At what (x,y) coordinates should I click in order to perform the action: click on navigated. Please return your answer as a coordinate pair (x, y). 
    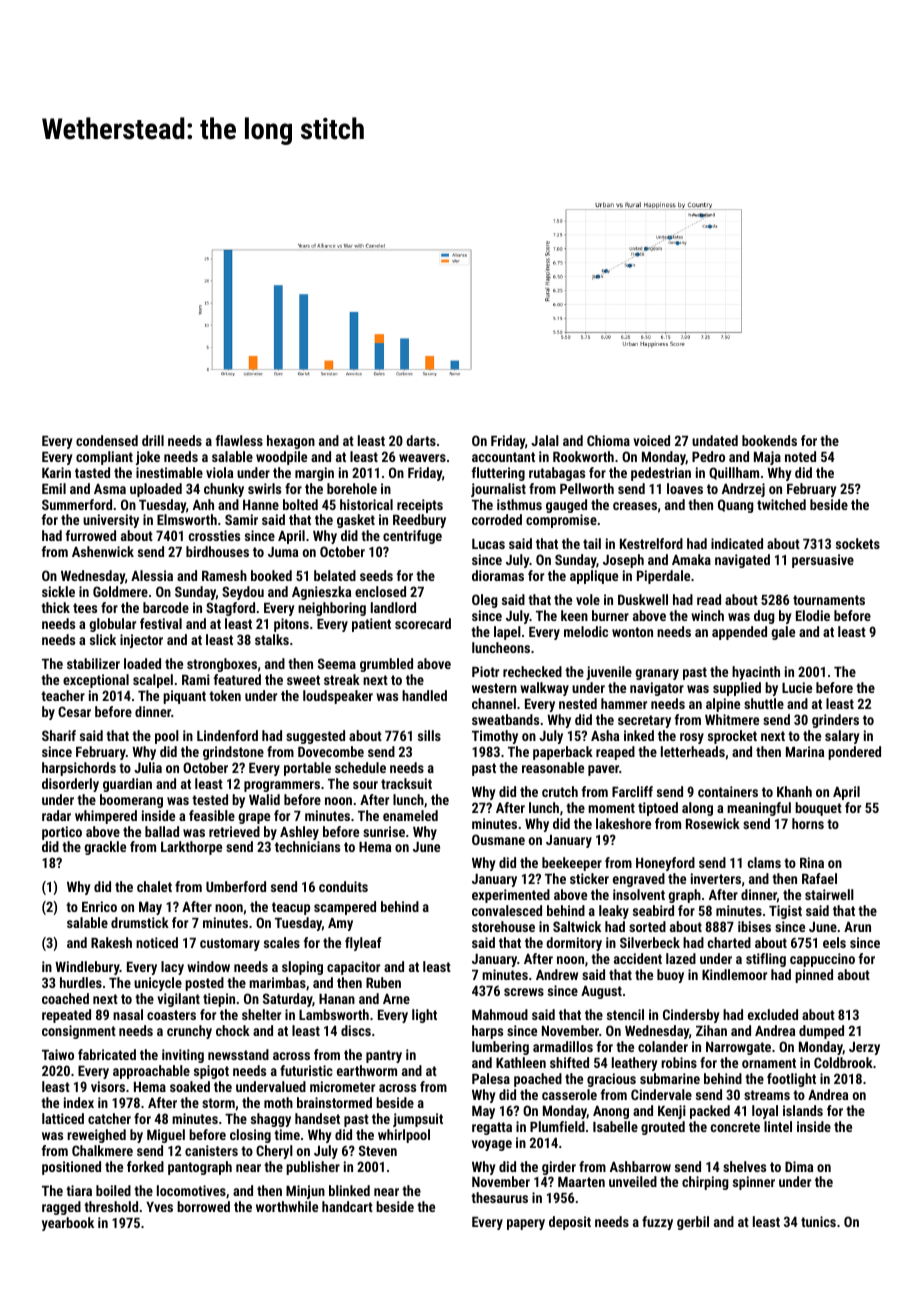
    Looking at the image, I should click on (742, 561).
